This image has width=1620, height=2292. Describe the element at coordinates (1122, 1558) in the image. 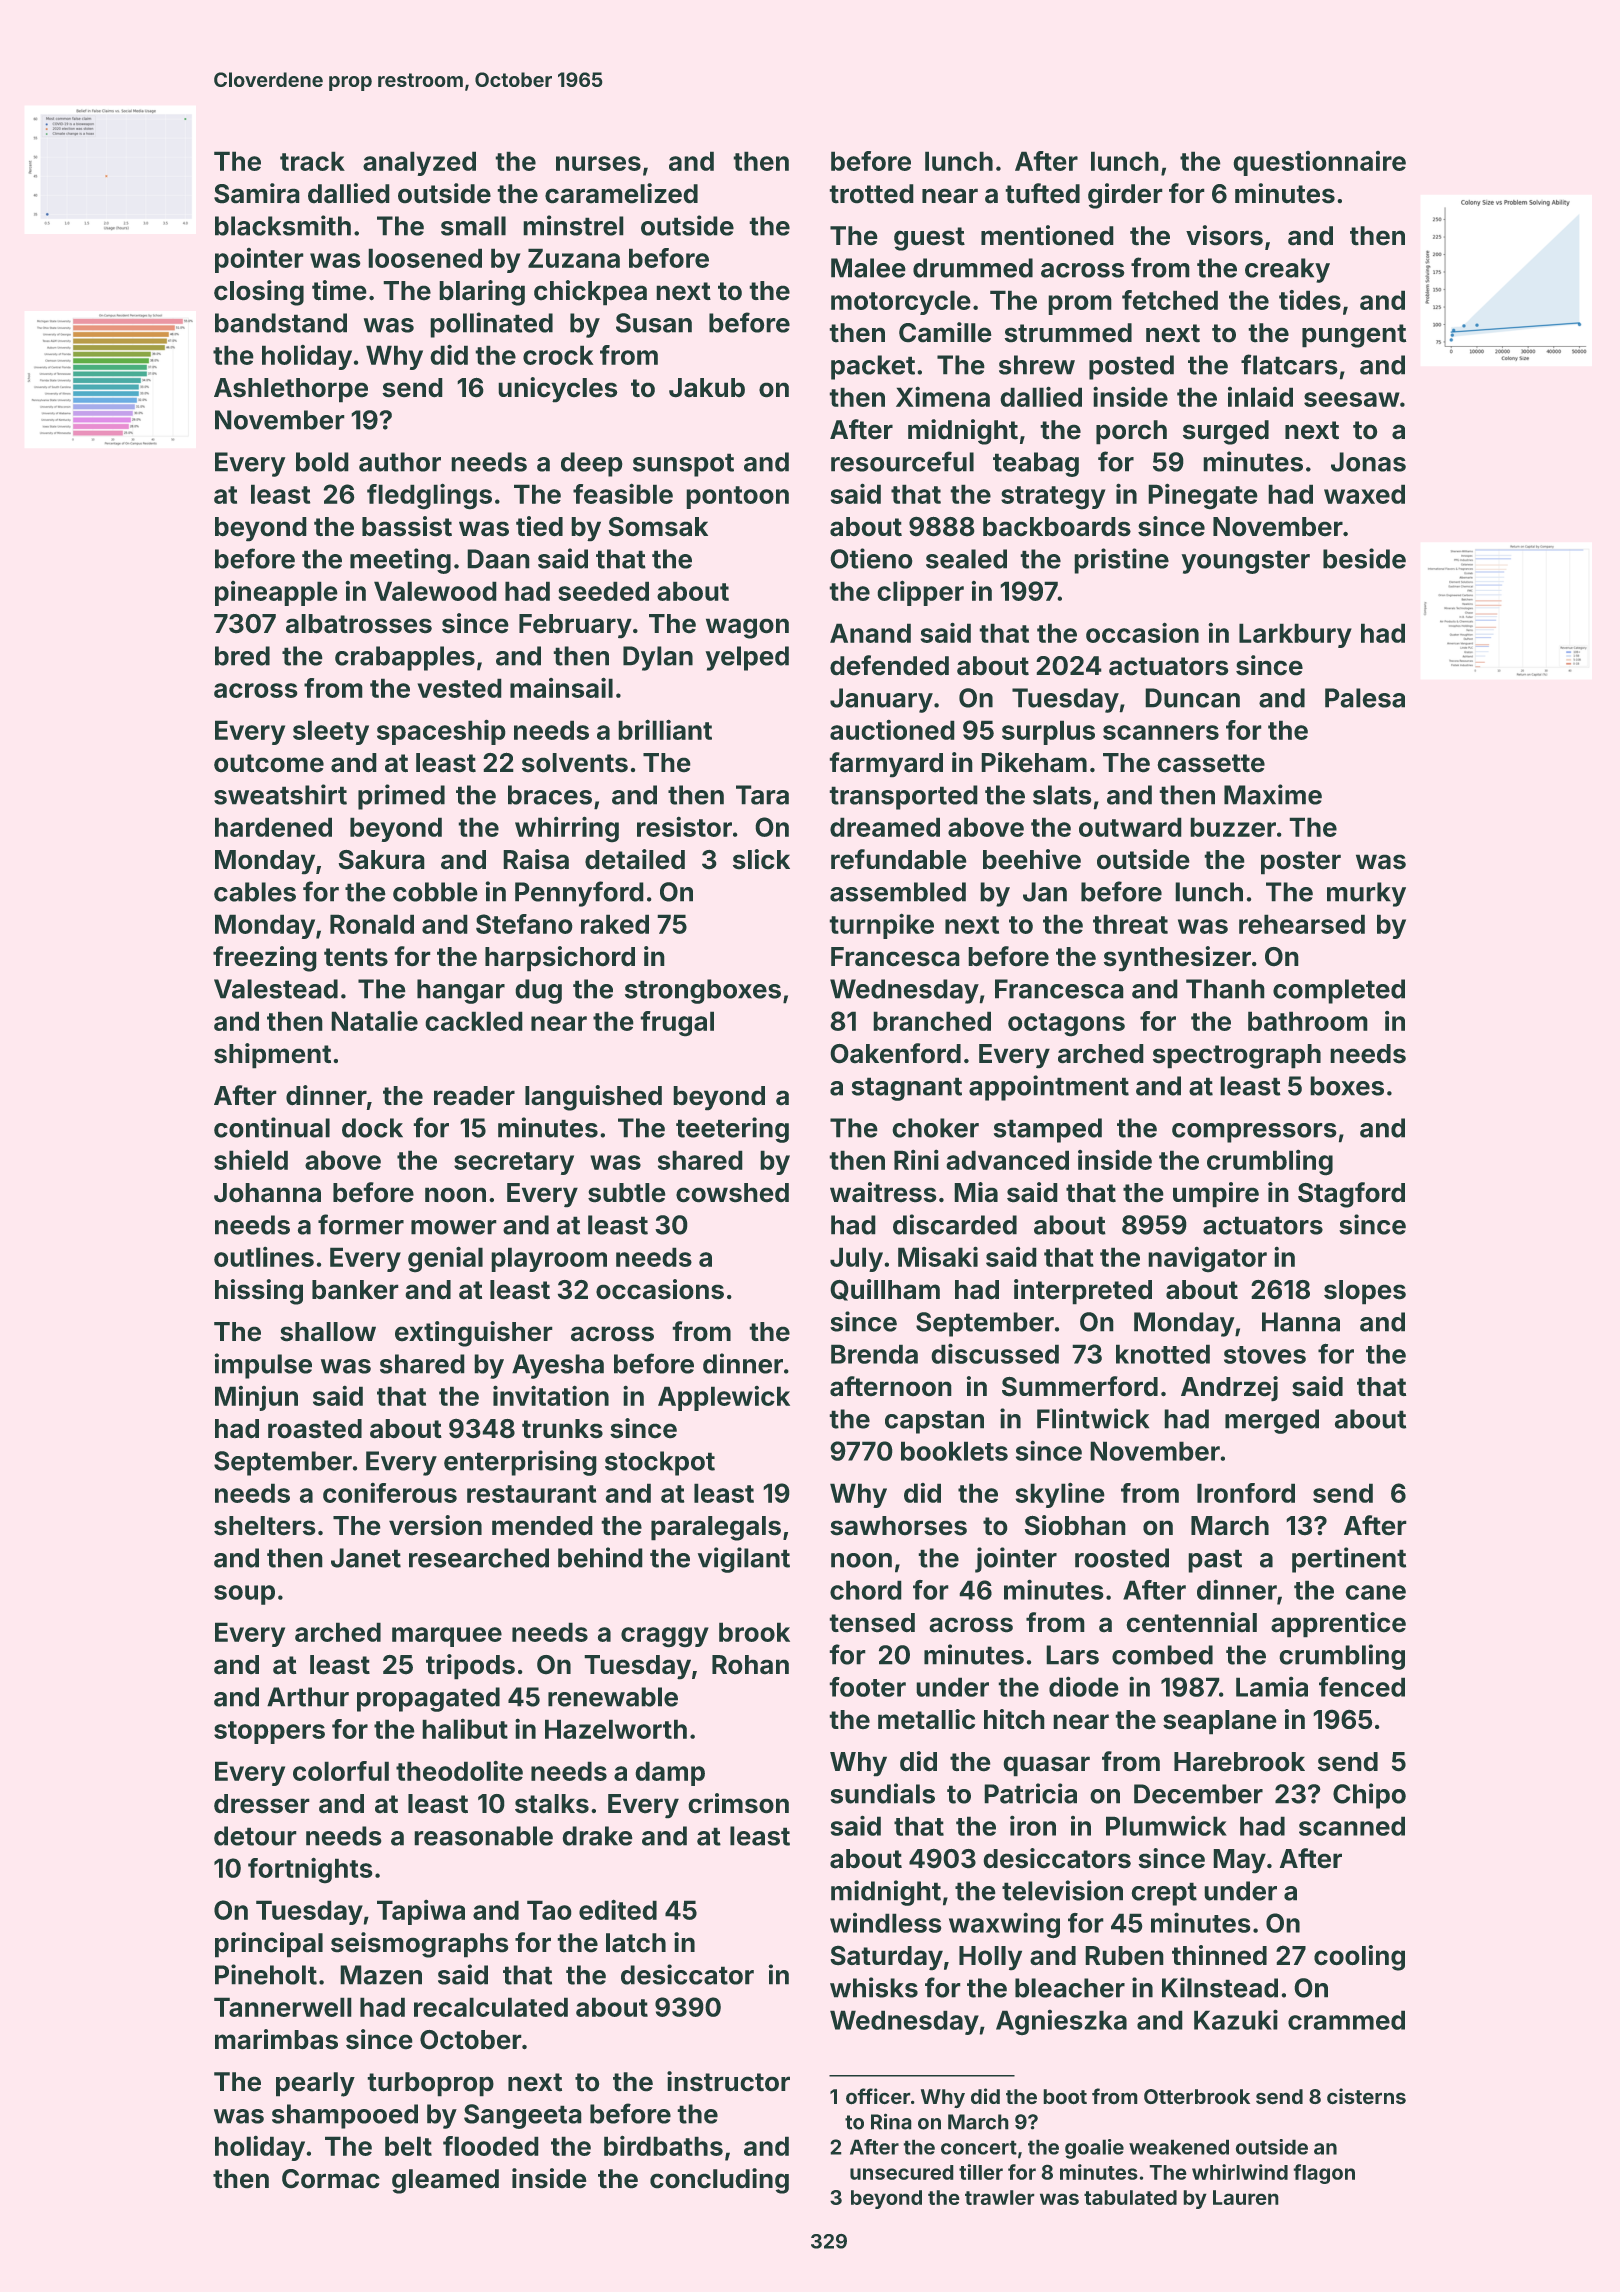

I see `roosted` at that location.
